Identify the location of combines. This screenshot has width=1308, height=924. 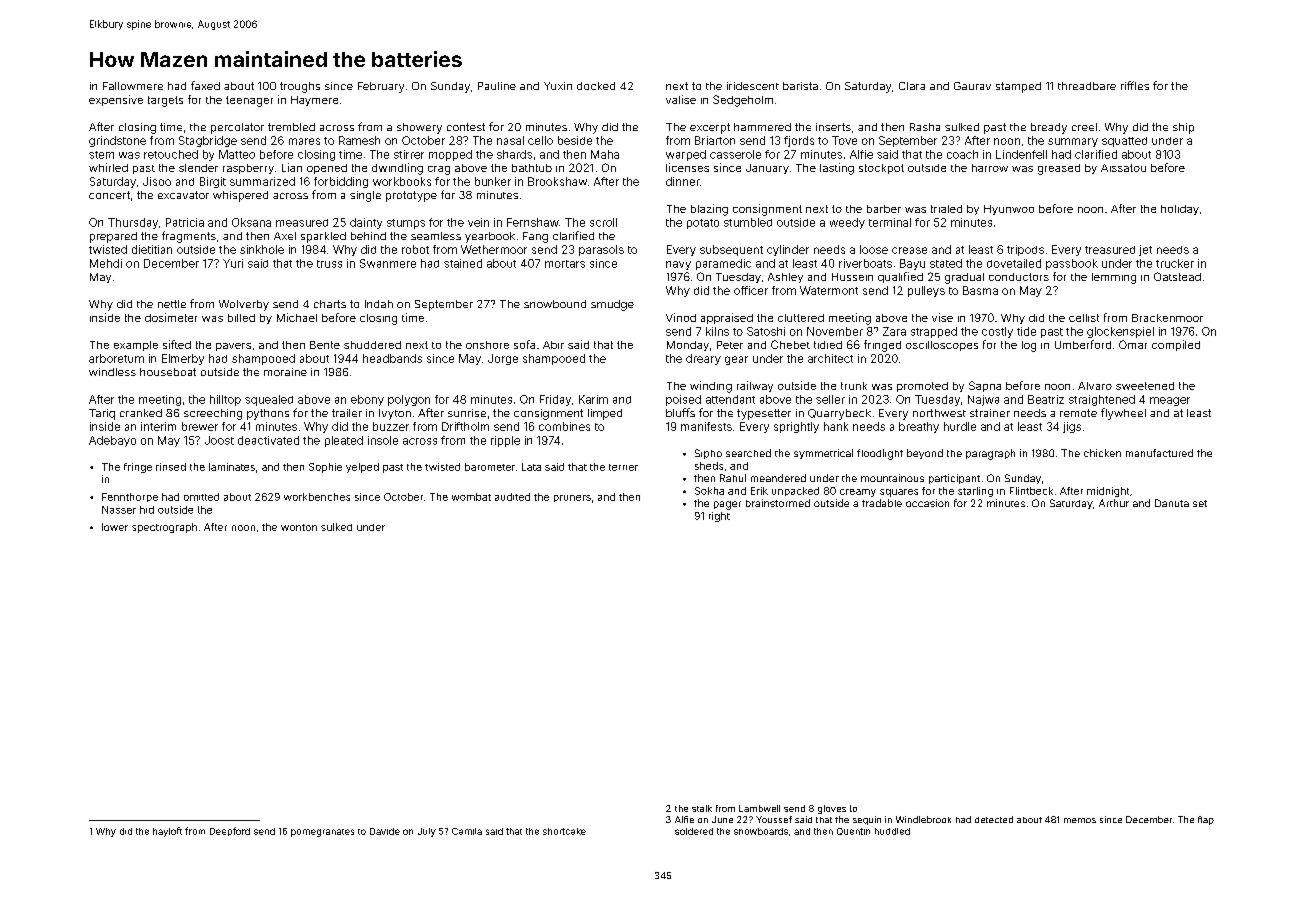
(564, 426).
